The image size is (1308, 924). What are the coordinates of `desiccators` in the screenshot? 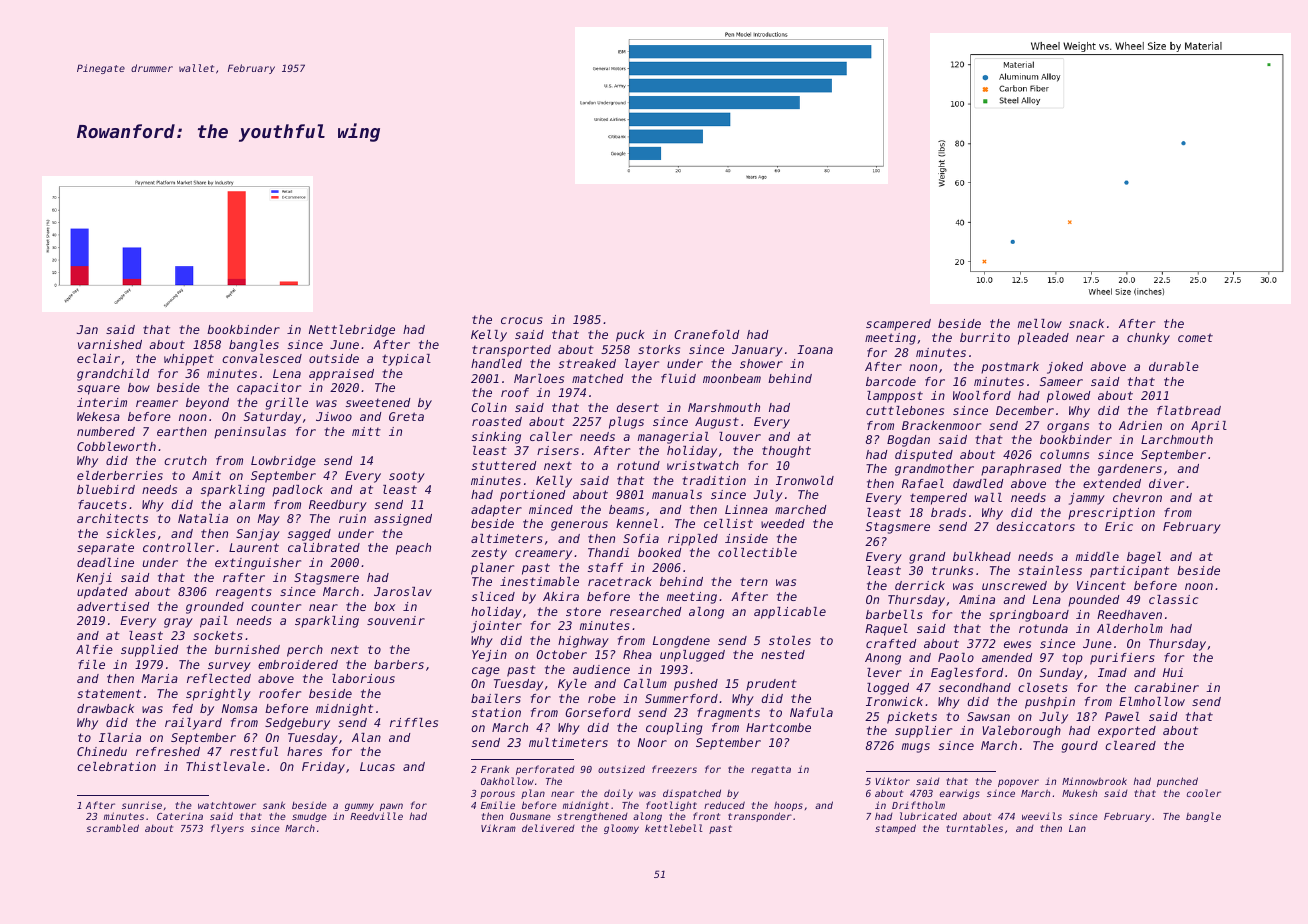 It's located at (1035, 526).
